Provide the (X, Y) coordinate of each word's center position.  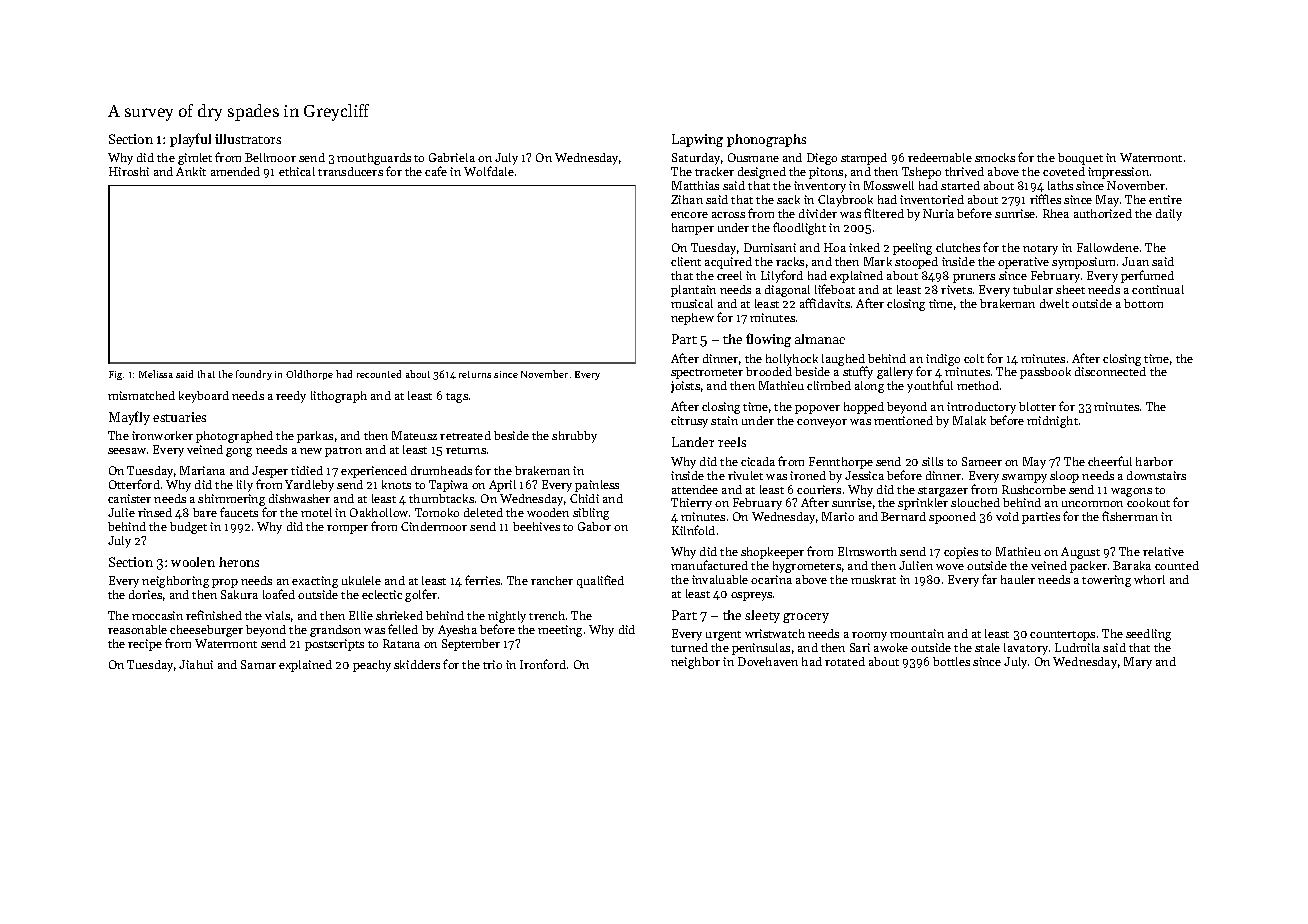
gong (239, 452)
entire (1165, 199)
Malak (969, 420)
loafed (279, 594)
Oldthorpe (309, 375)
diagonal (787, 291)
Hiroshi (129, 171)
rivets (956, 289)
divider (818, 213)
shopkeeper (772, 553)
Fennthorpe (841, 463)
